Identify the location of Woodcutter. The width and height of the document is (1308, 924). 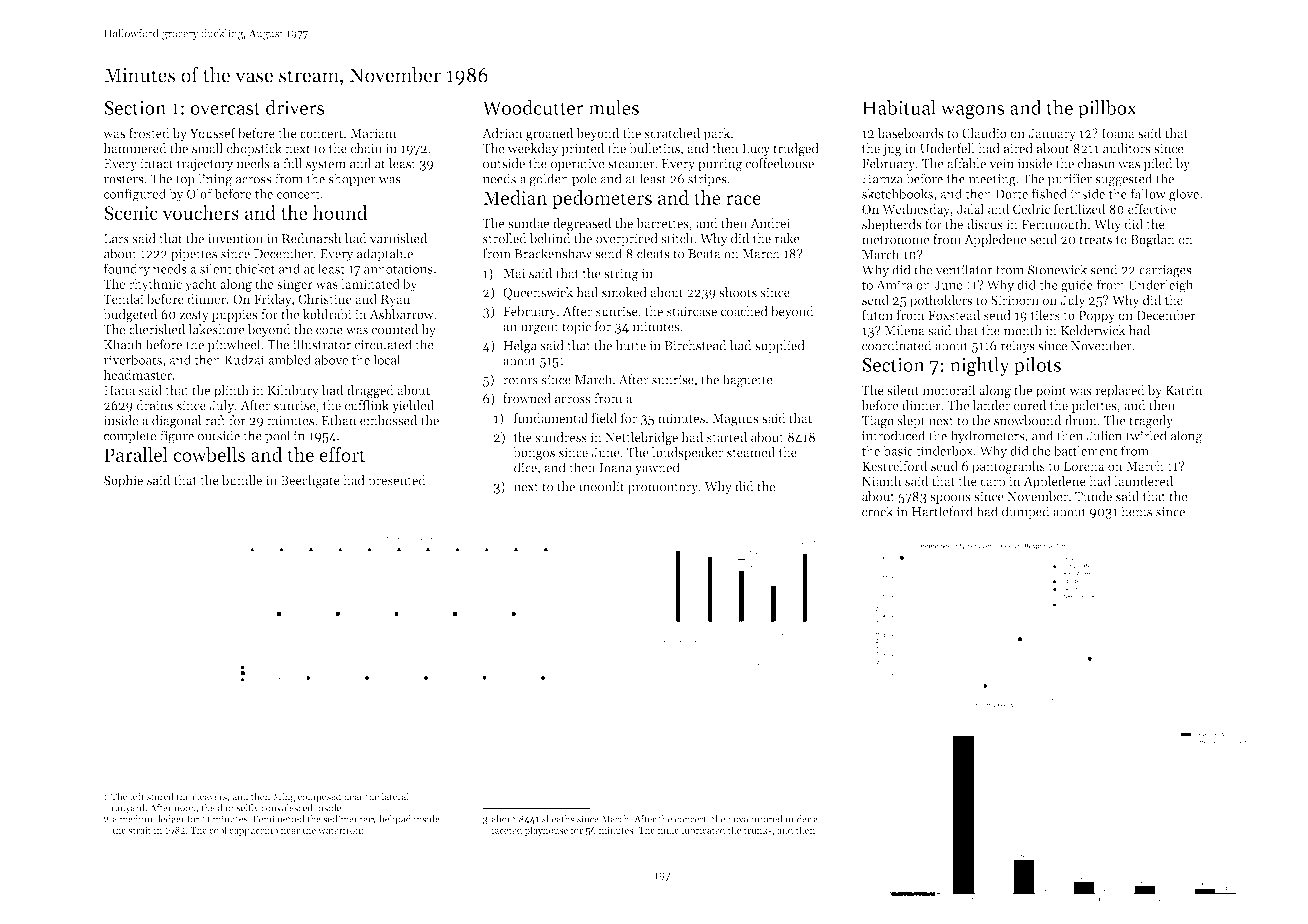
(533, 107).
